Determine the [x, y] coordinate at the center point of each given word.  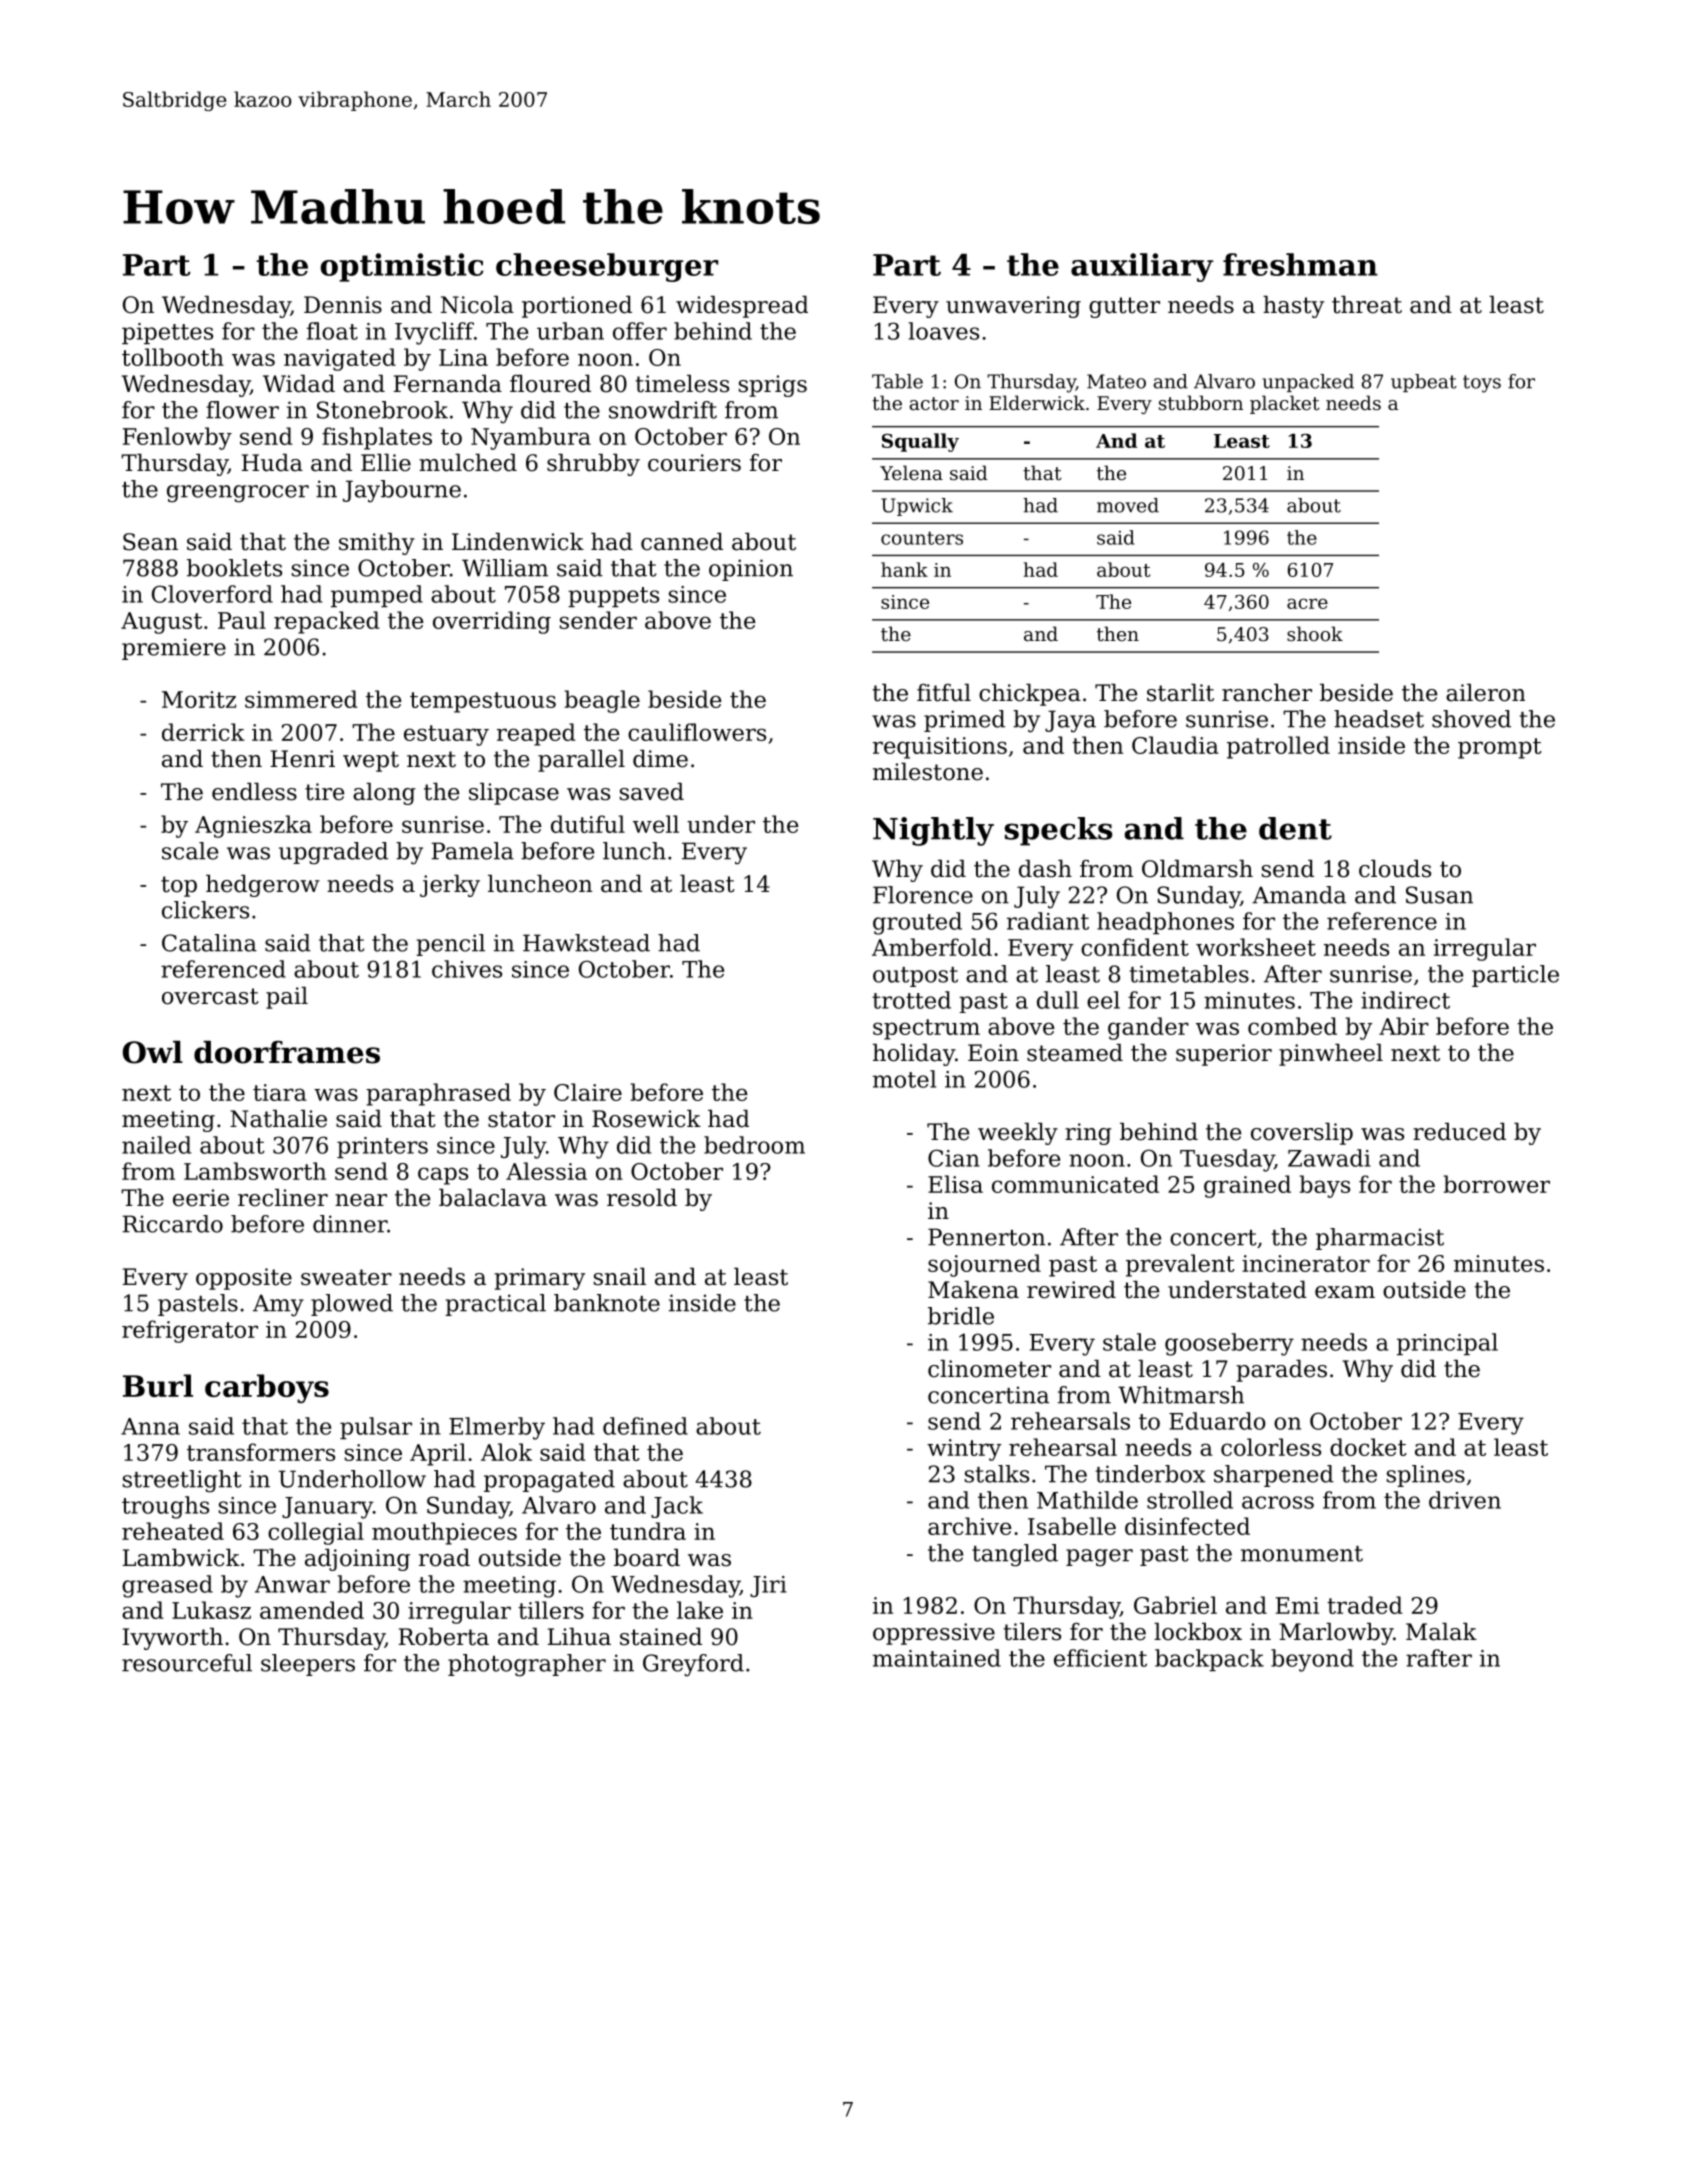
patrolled [1278, 747]
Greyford [693, 1665]
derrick [203, 732]
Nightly [933, 831]
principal [1447, 1344]
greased [167, 1586]
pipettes [167, 333]
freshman [1300, 264]
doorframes [287, 1052]
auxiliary [1142, 267]
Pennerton [986, 1237]
